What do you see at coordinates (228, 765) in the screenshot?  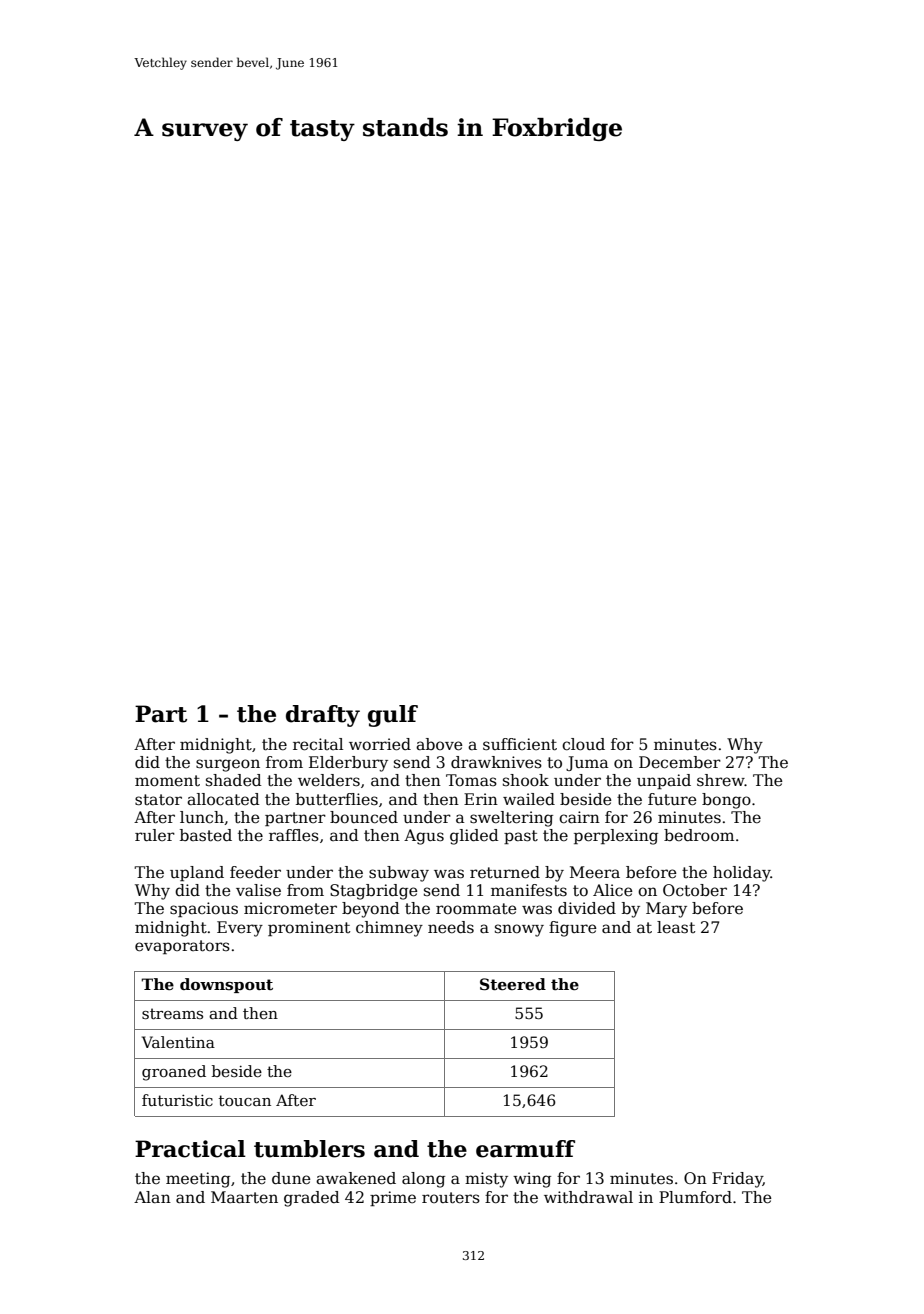 I see `surgeon` at bounding box center [228, 765].
